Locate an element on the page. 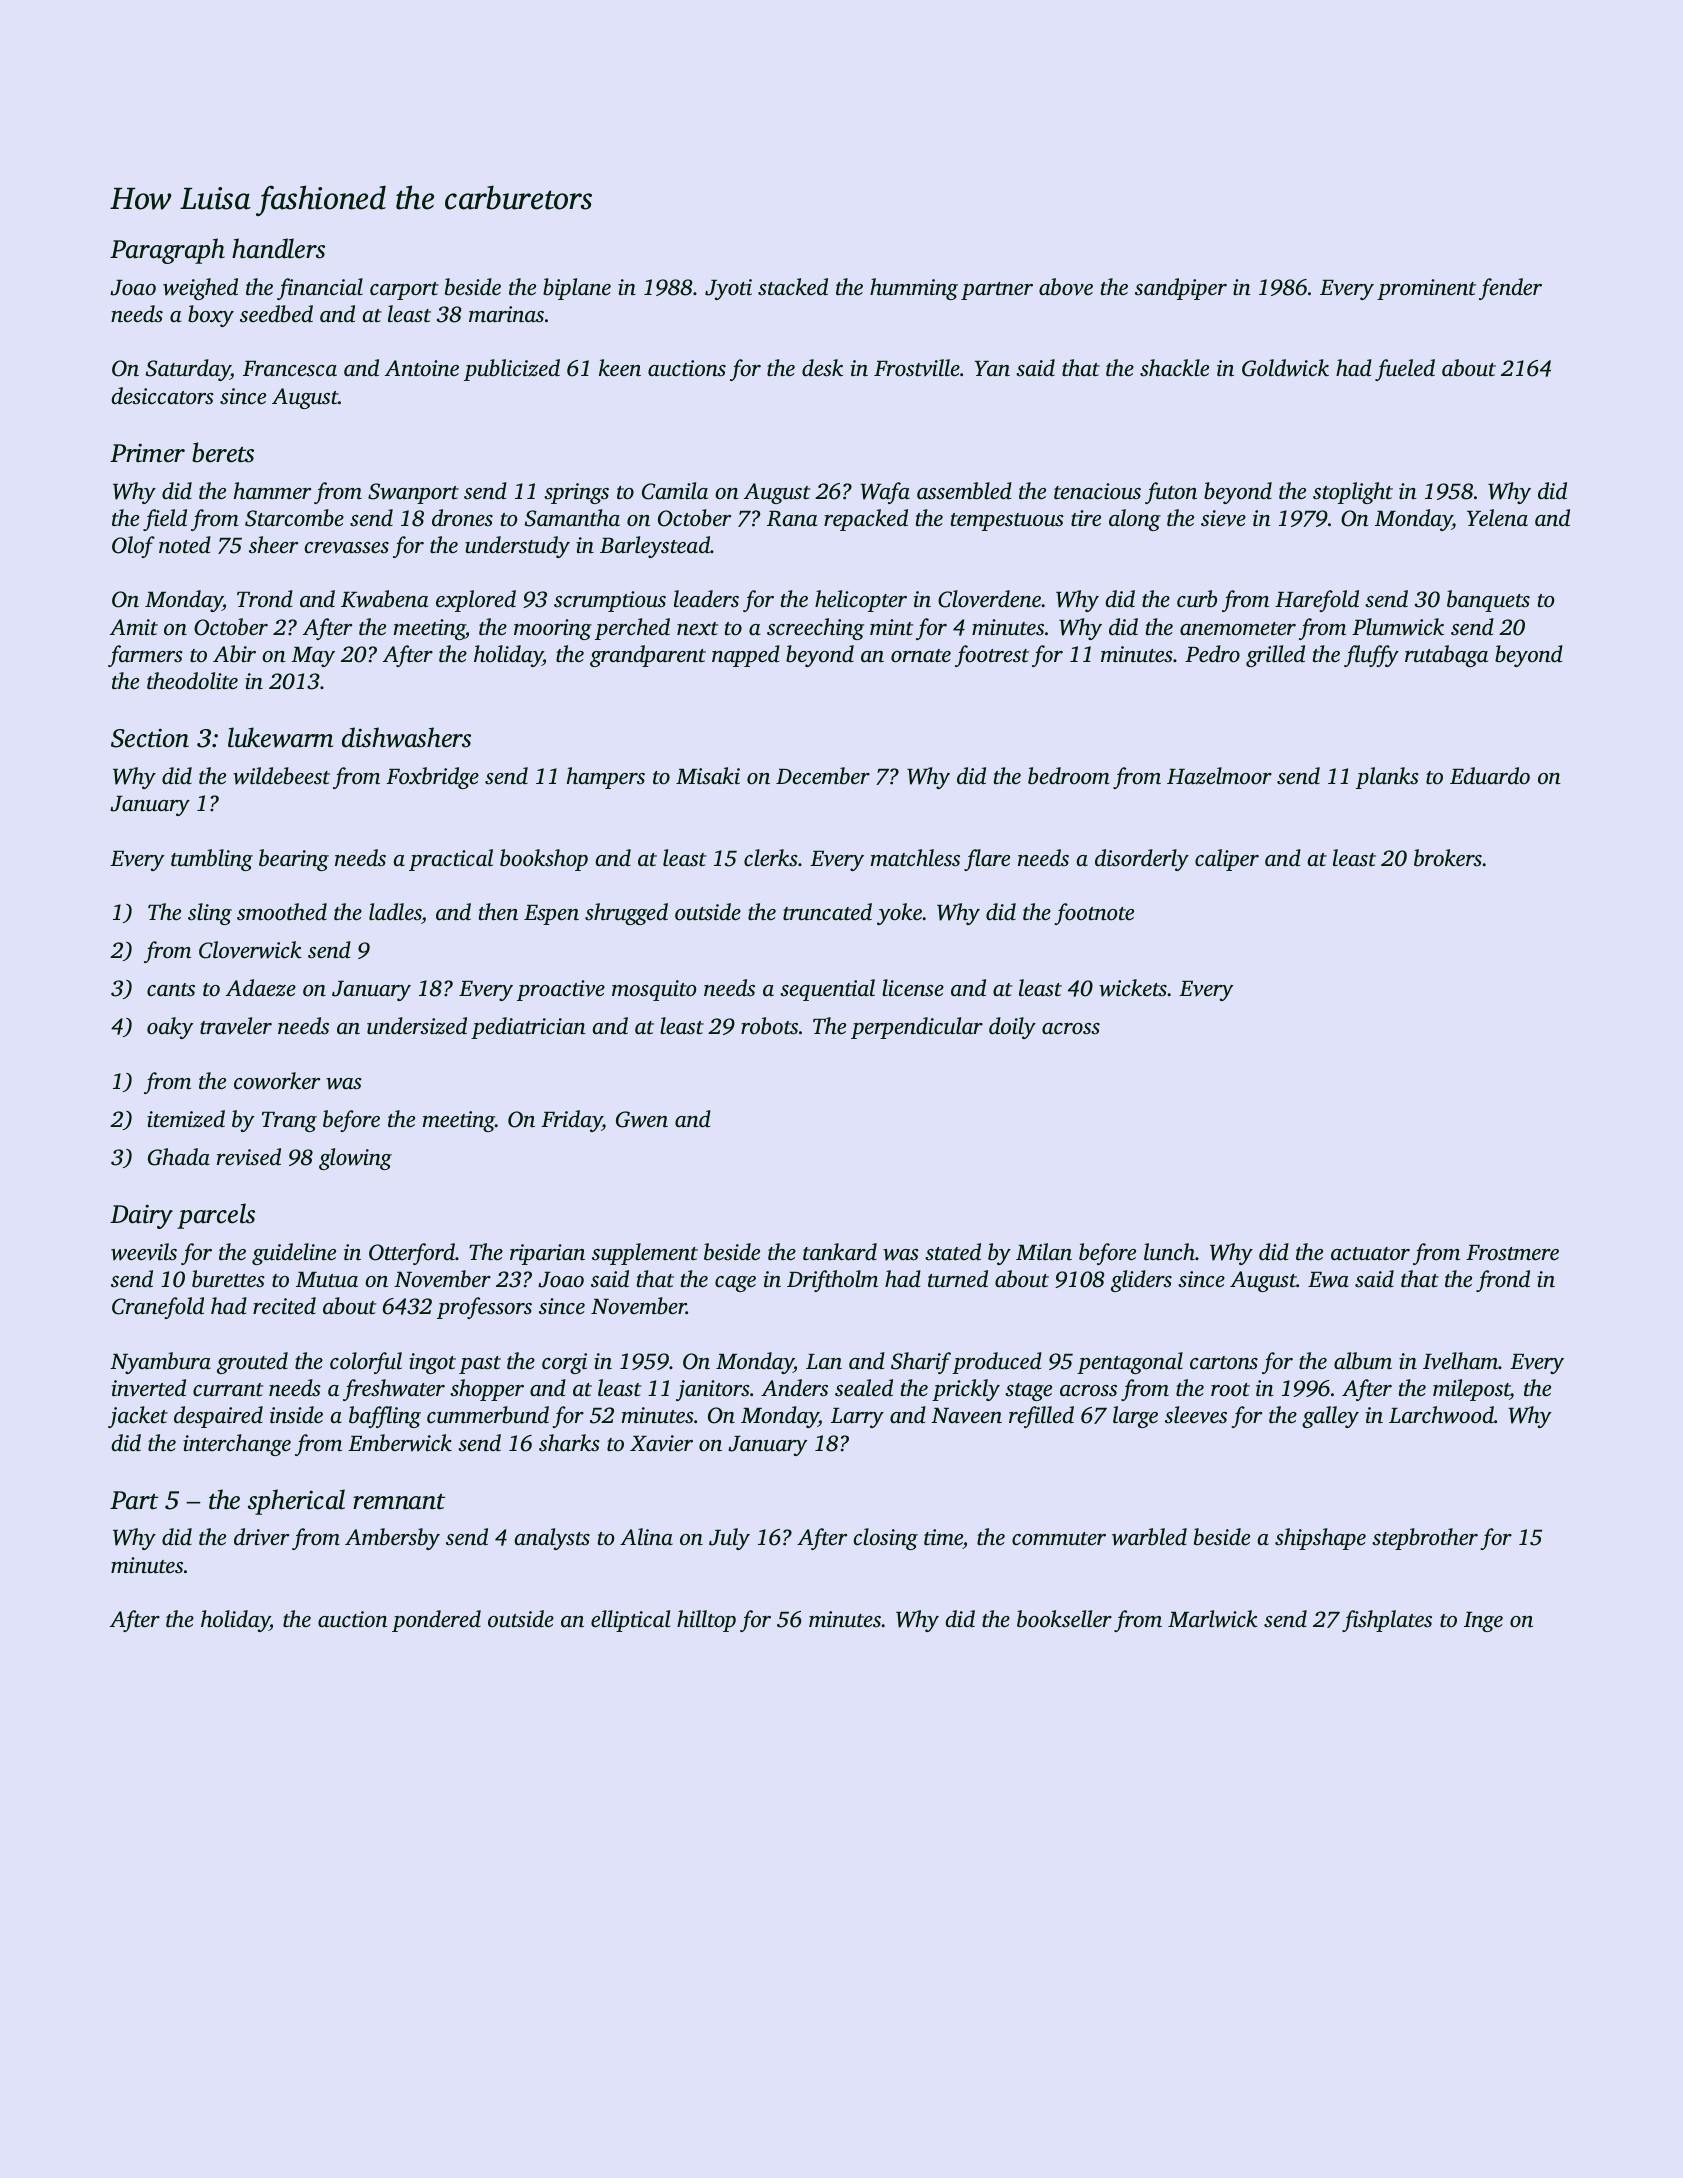  Cranefold is located at coordinates (158, 1308).
